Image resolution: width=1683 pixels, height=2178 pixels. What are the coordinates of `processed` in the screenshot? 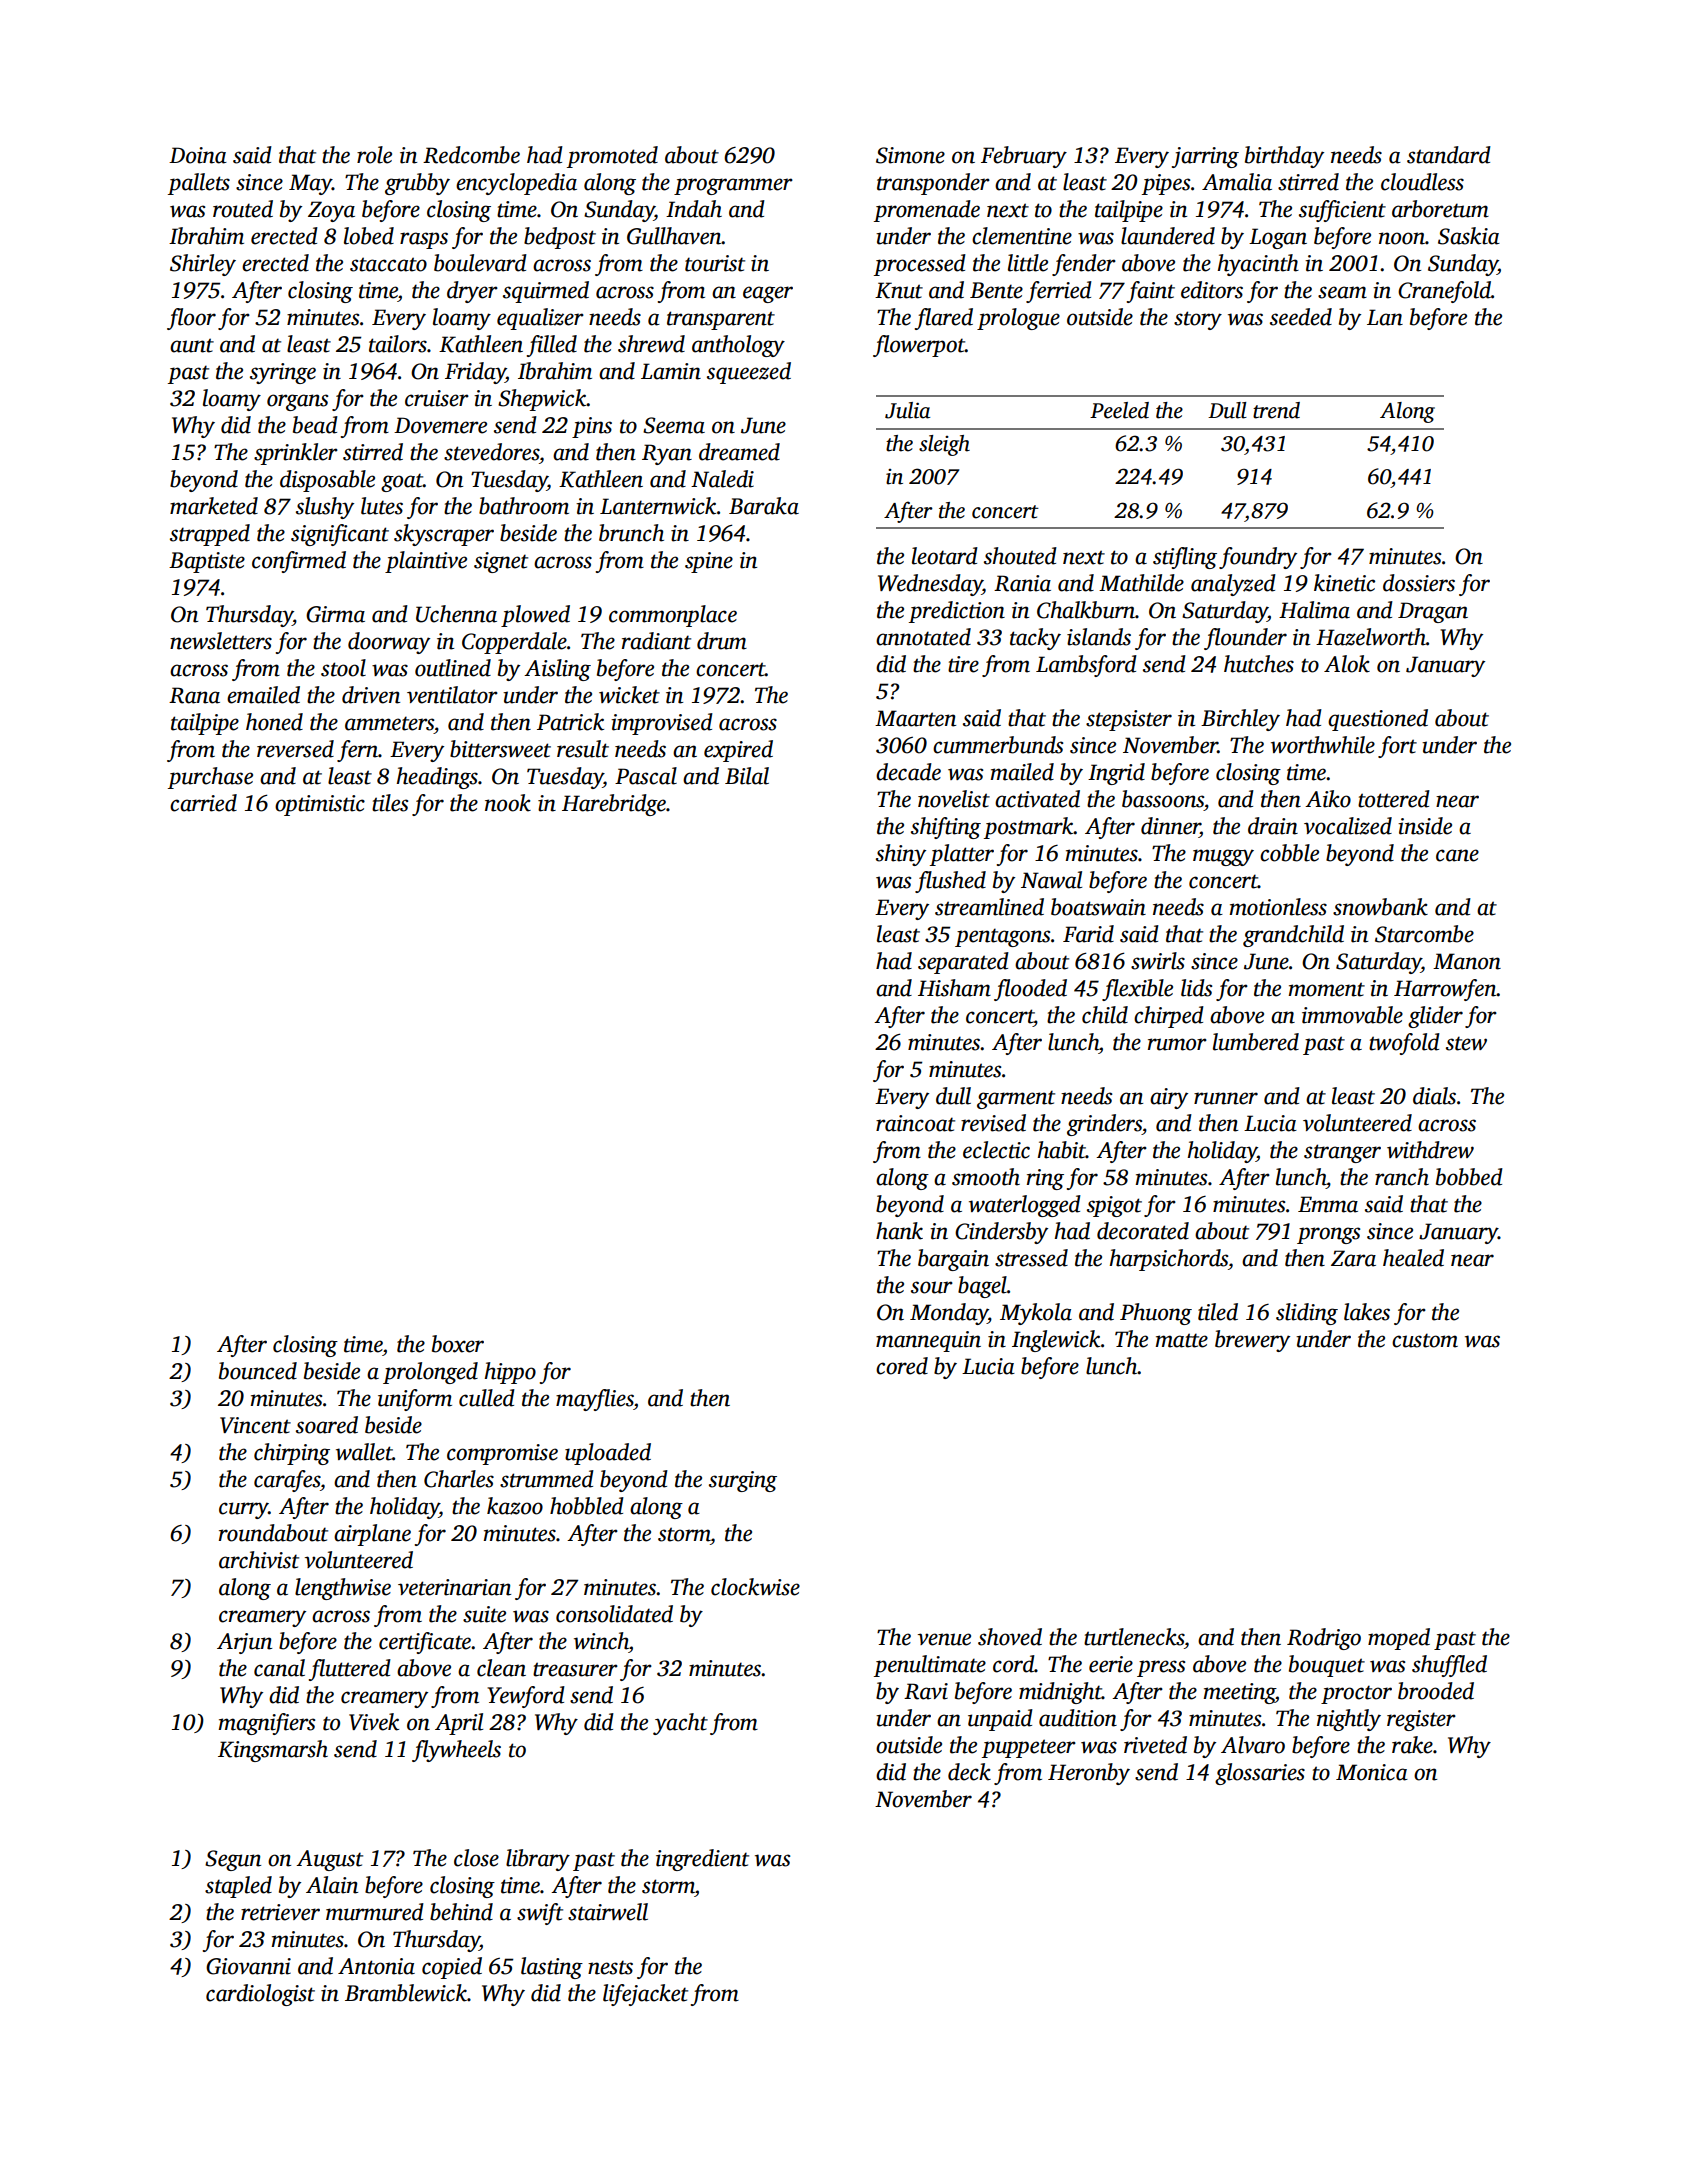 It's located at (920, 265).
